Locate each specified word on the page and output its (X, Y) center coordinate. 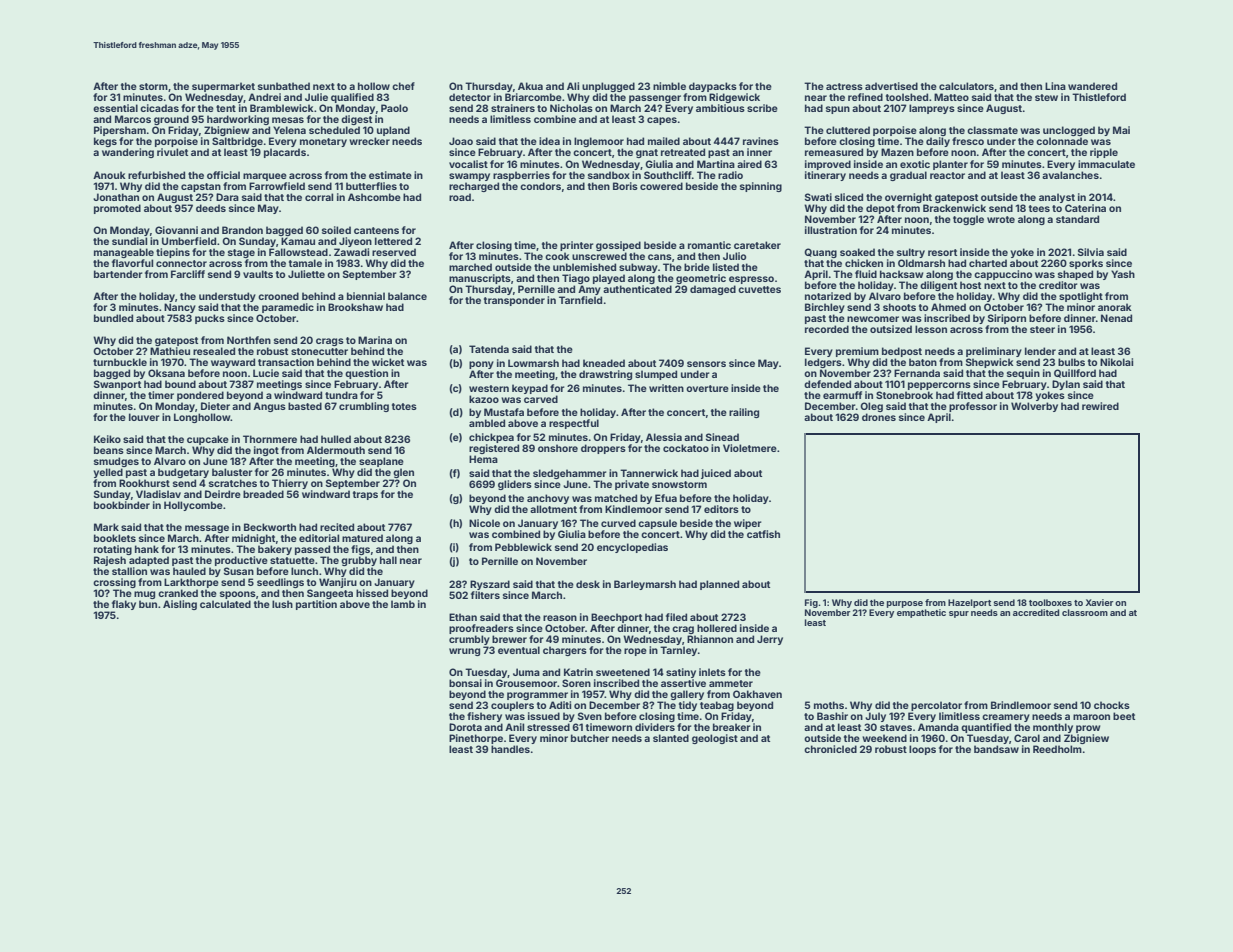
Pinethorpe (476, 739)
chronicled (830, 749)
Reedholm (1057, 749)
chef (403, 86)
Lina (1055, 86)
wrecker (369, 141)
